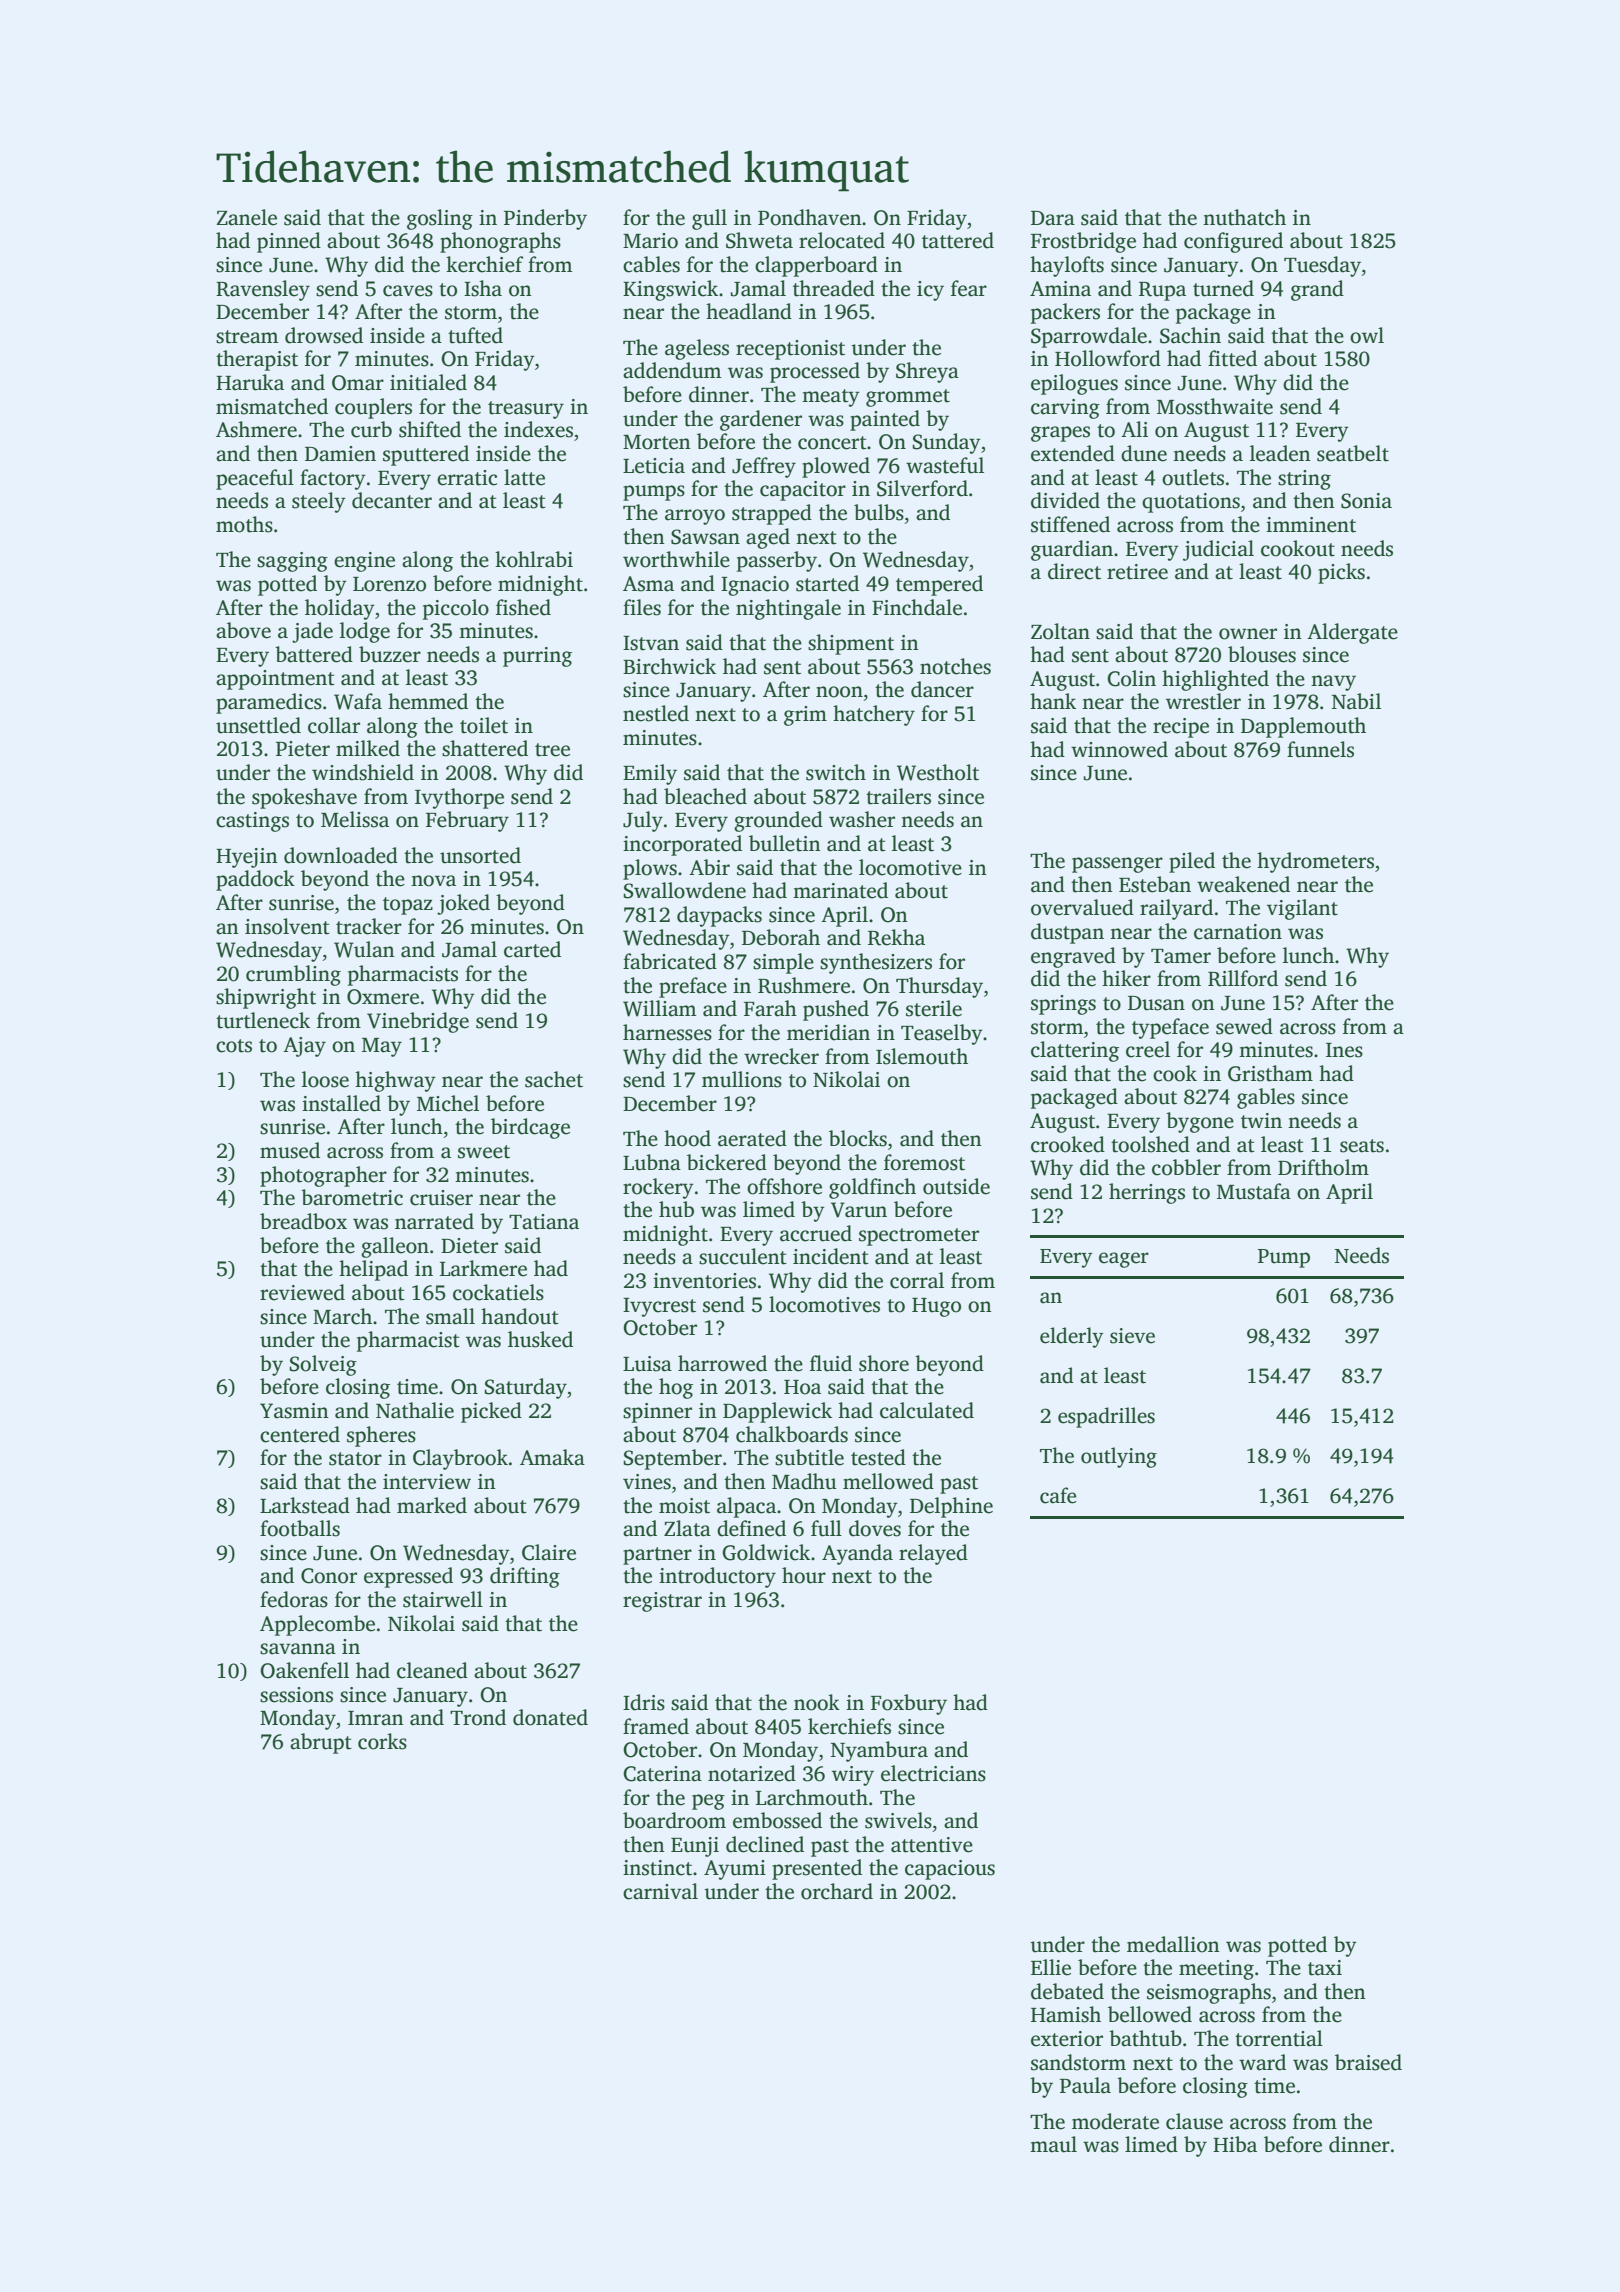 The height and width of the screenshot is (2292, 1620). I want to click on indexes, so click(538, 429).
